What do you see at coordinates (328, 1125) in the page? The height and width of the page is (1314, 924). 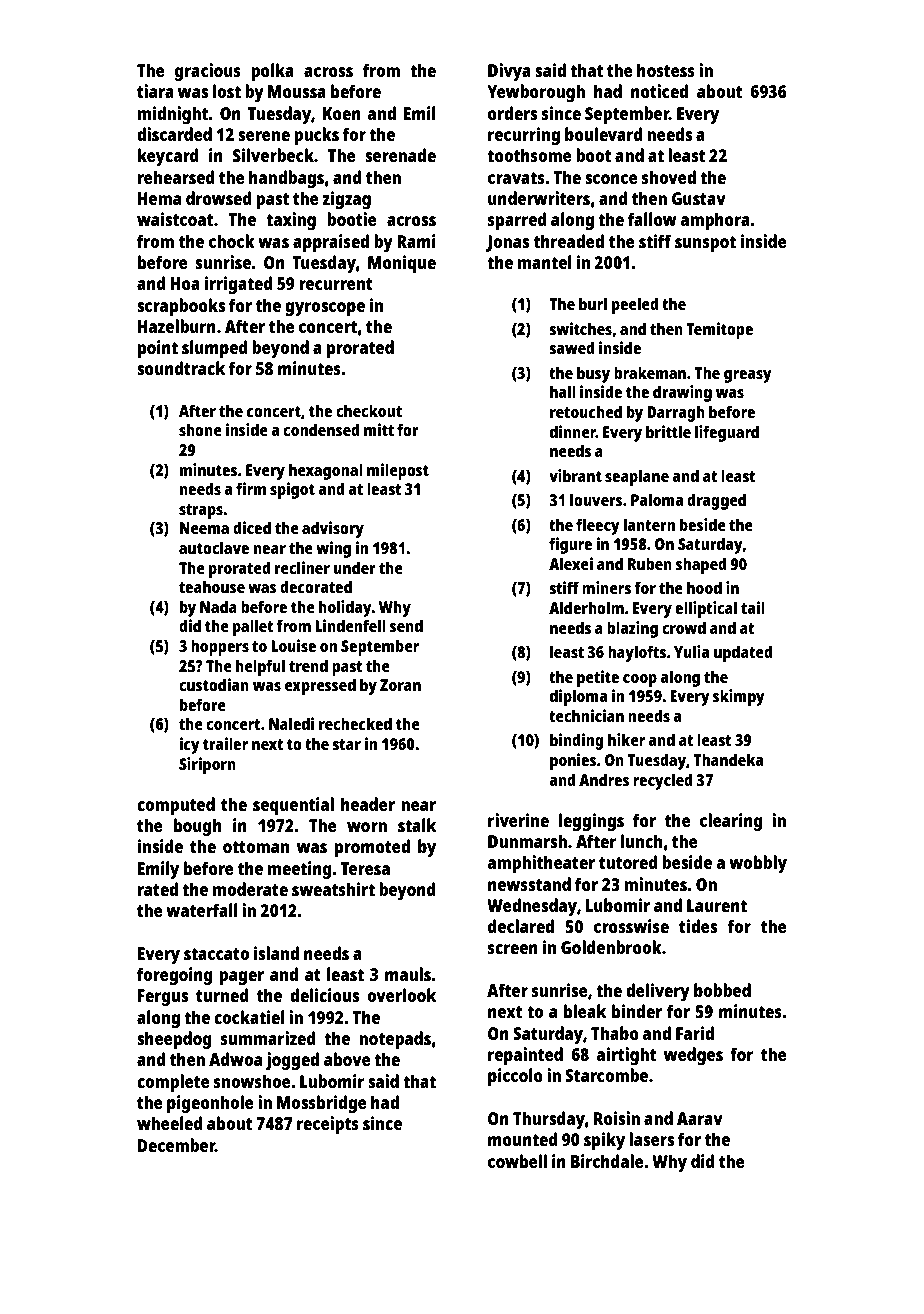 I see `receipts` at bounding box center [328, 1125].
